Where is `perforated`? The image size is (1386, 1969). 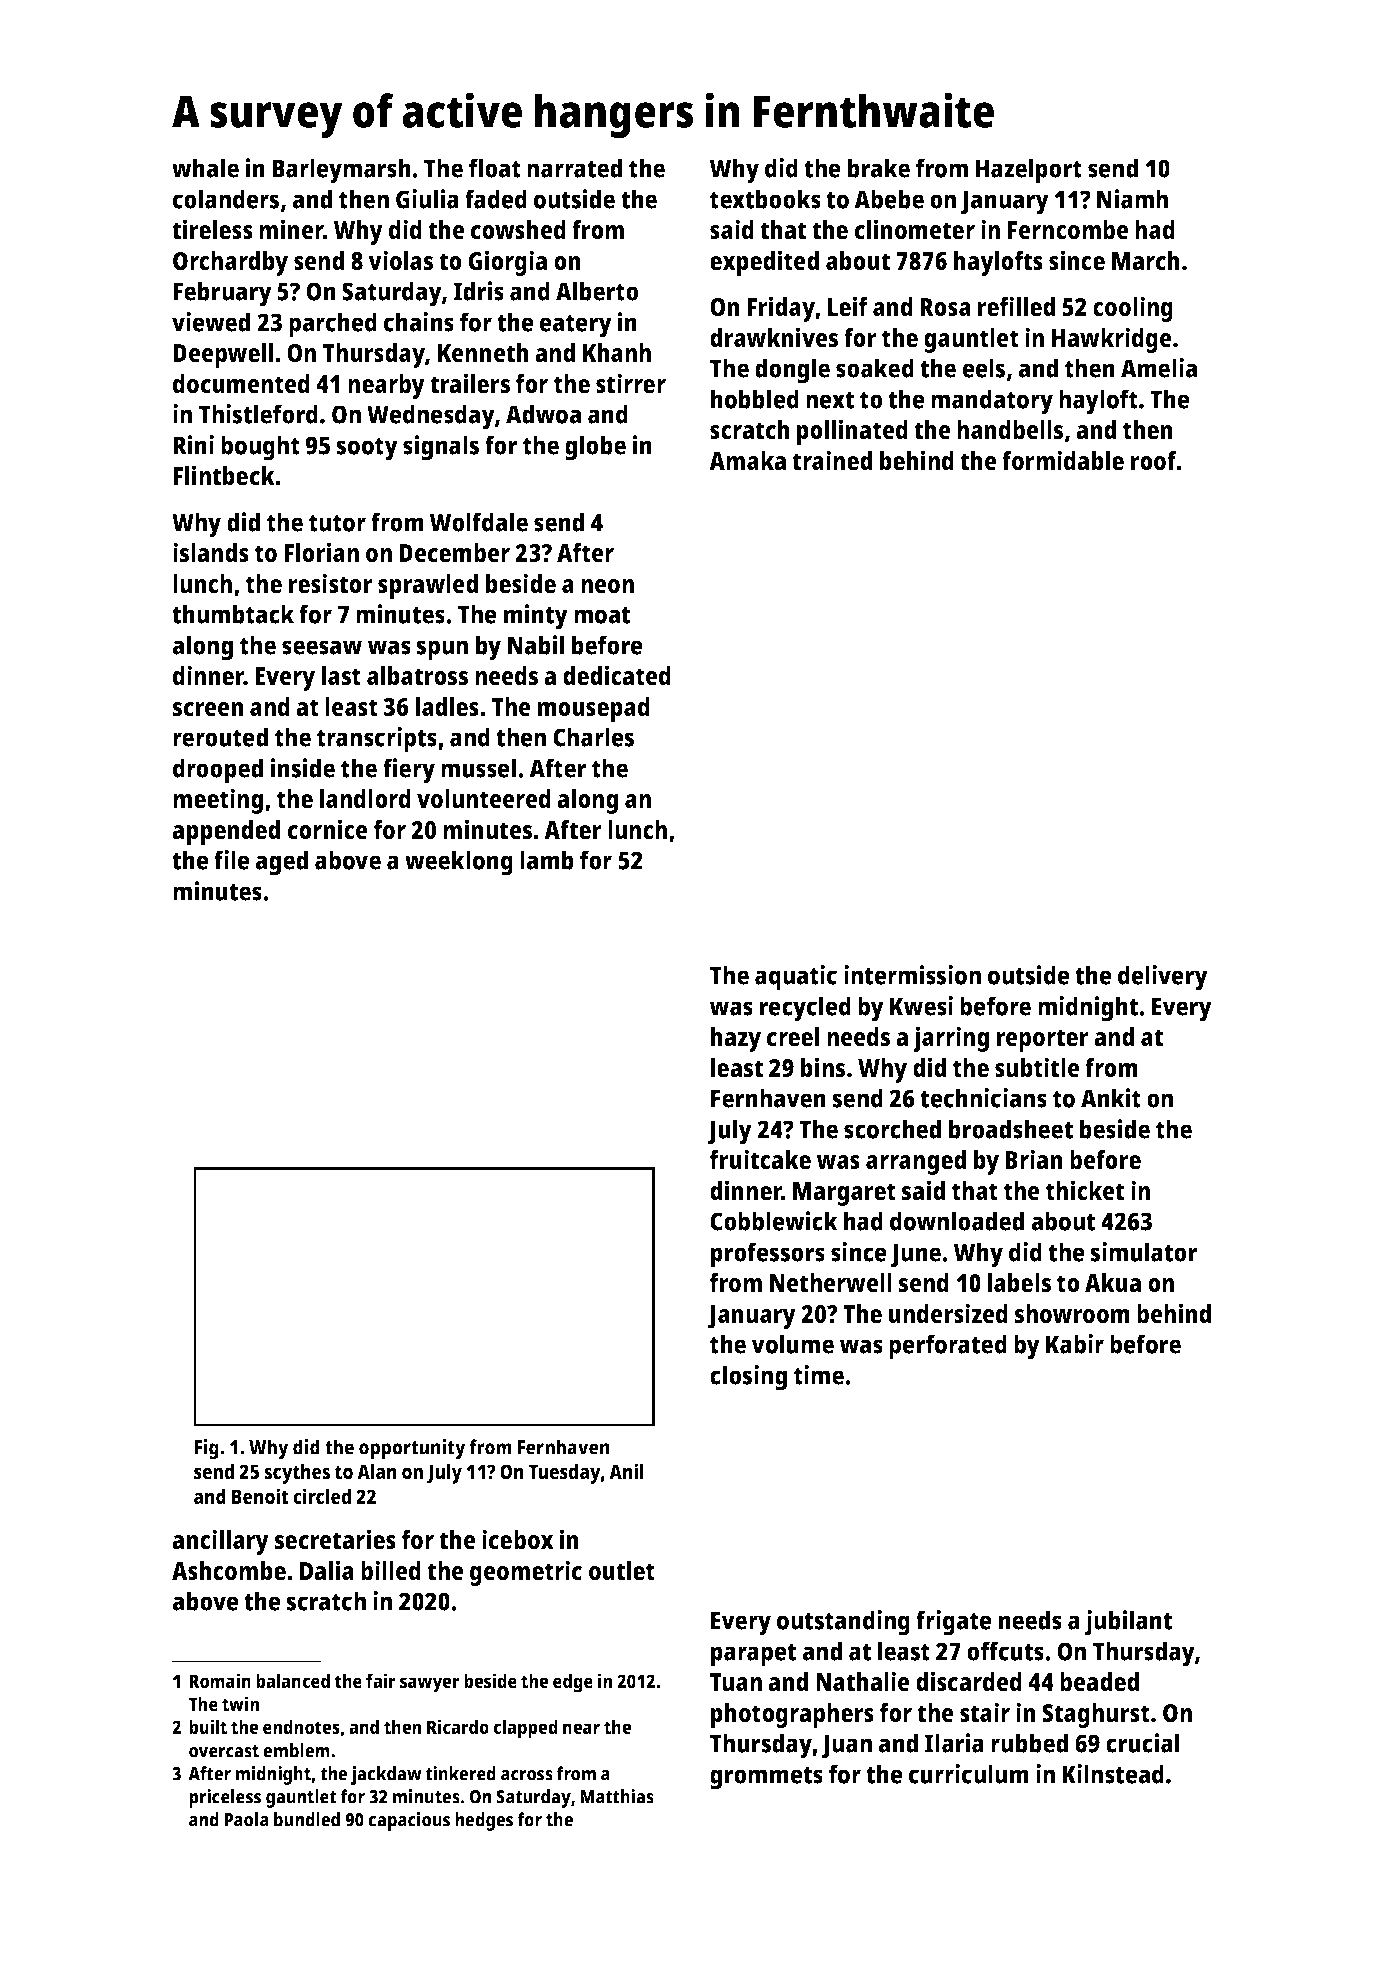 perforated is located at coordinates (948, 1347).
